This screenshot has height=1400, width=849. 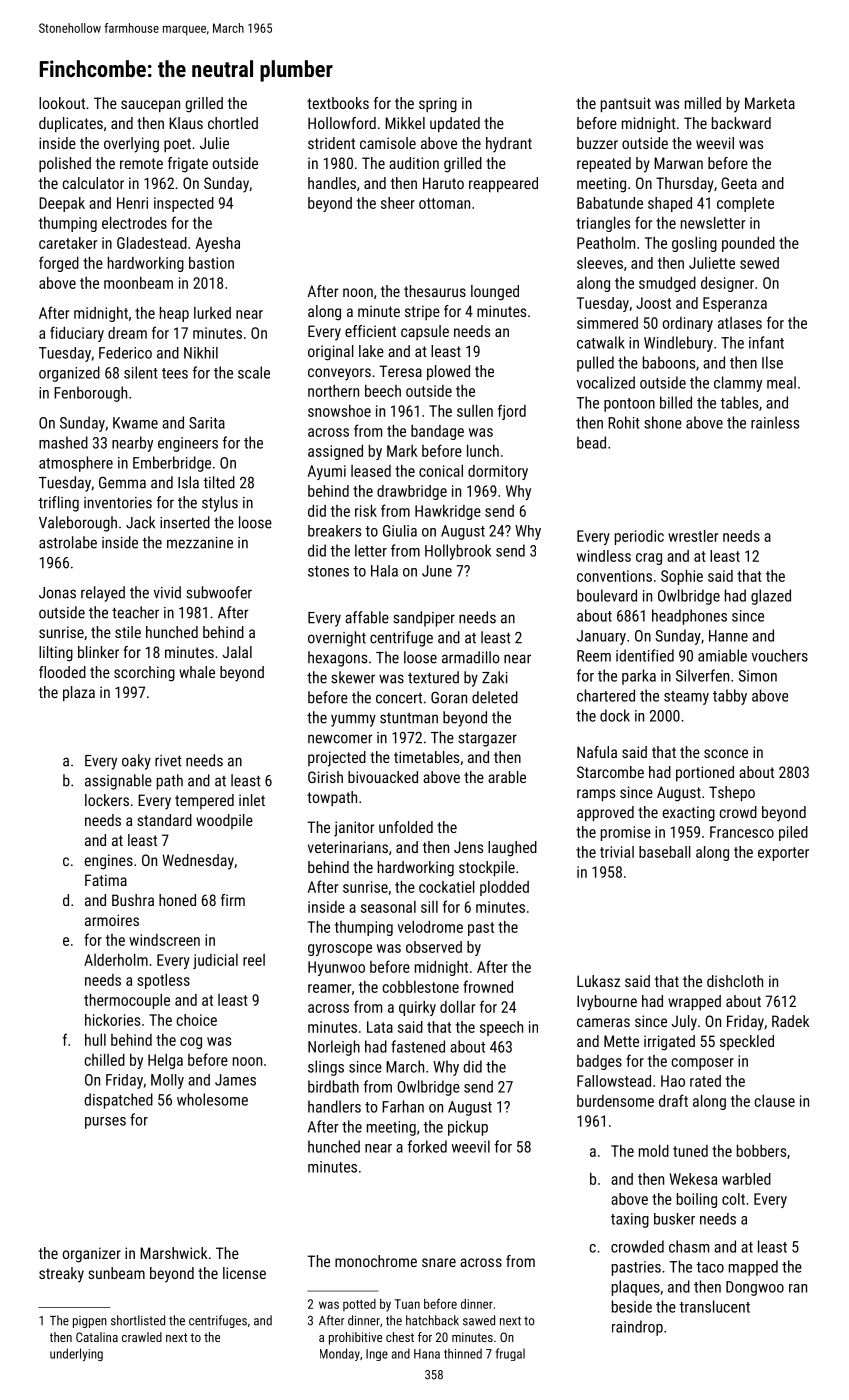 What do you see at coordinates (488, 986) in the screenshot?
I see `frowned` at bounding box center [488, 986].
